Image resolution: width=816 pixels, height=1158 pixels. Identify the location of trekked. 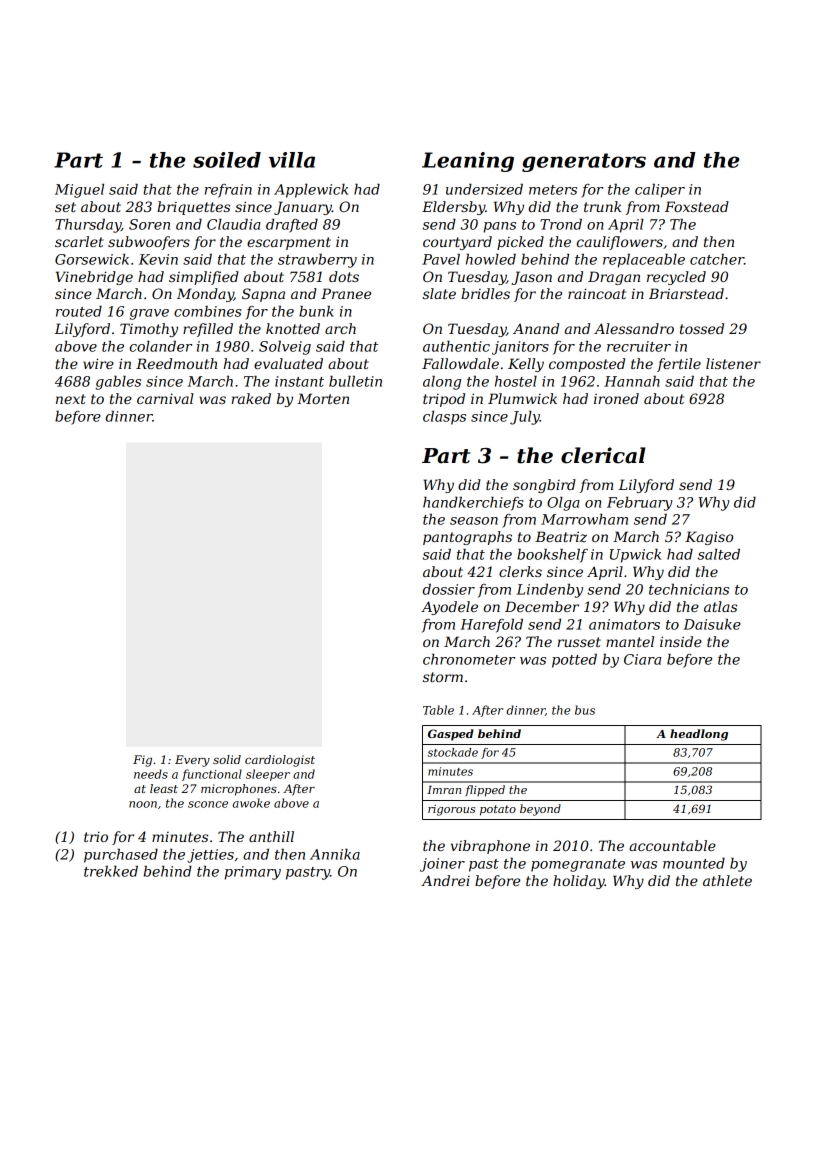
(111, 871).
